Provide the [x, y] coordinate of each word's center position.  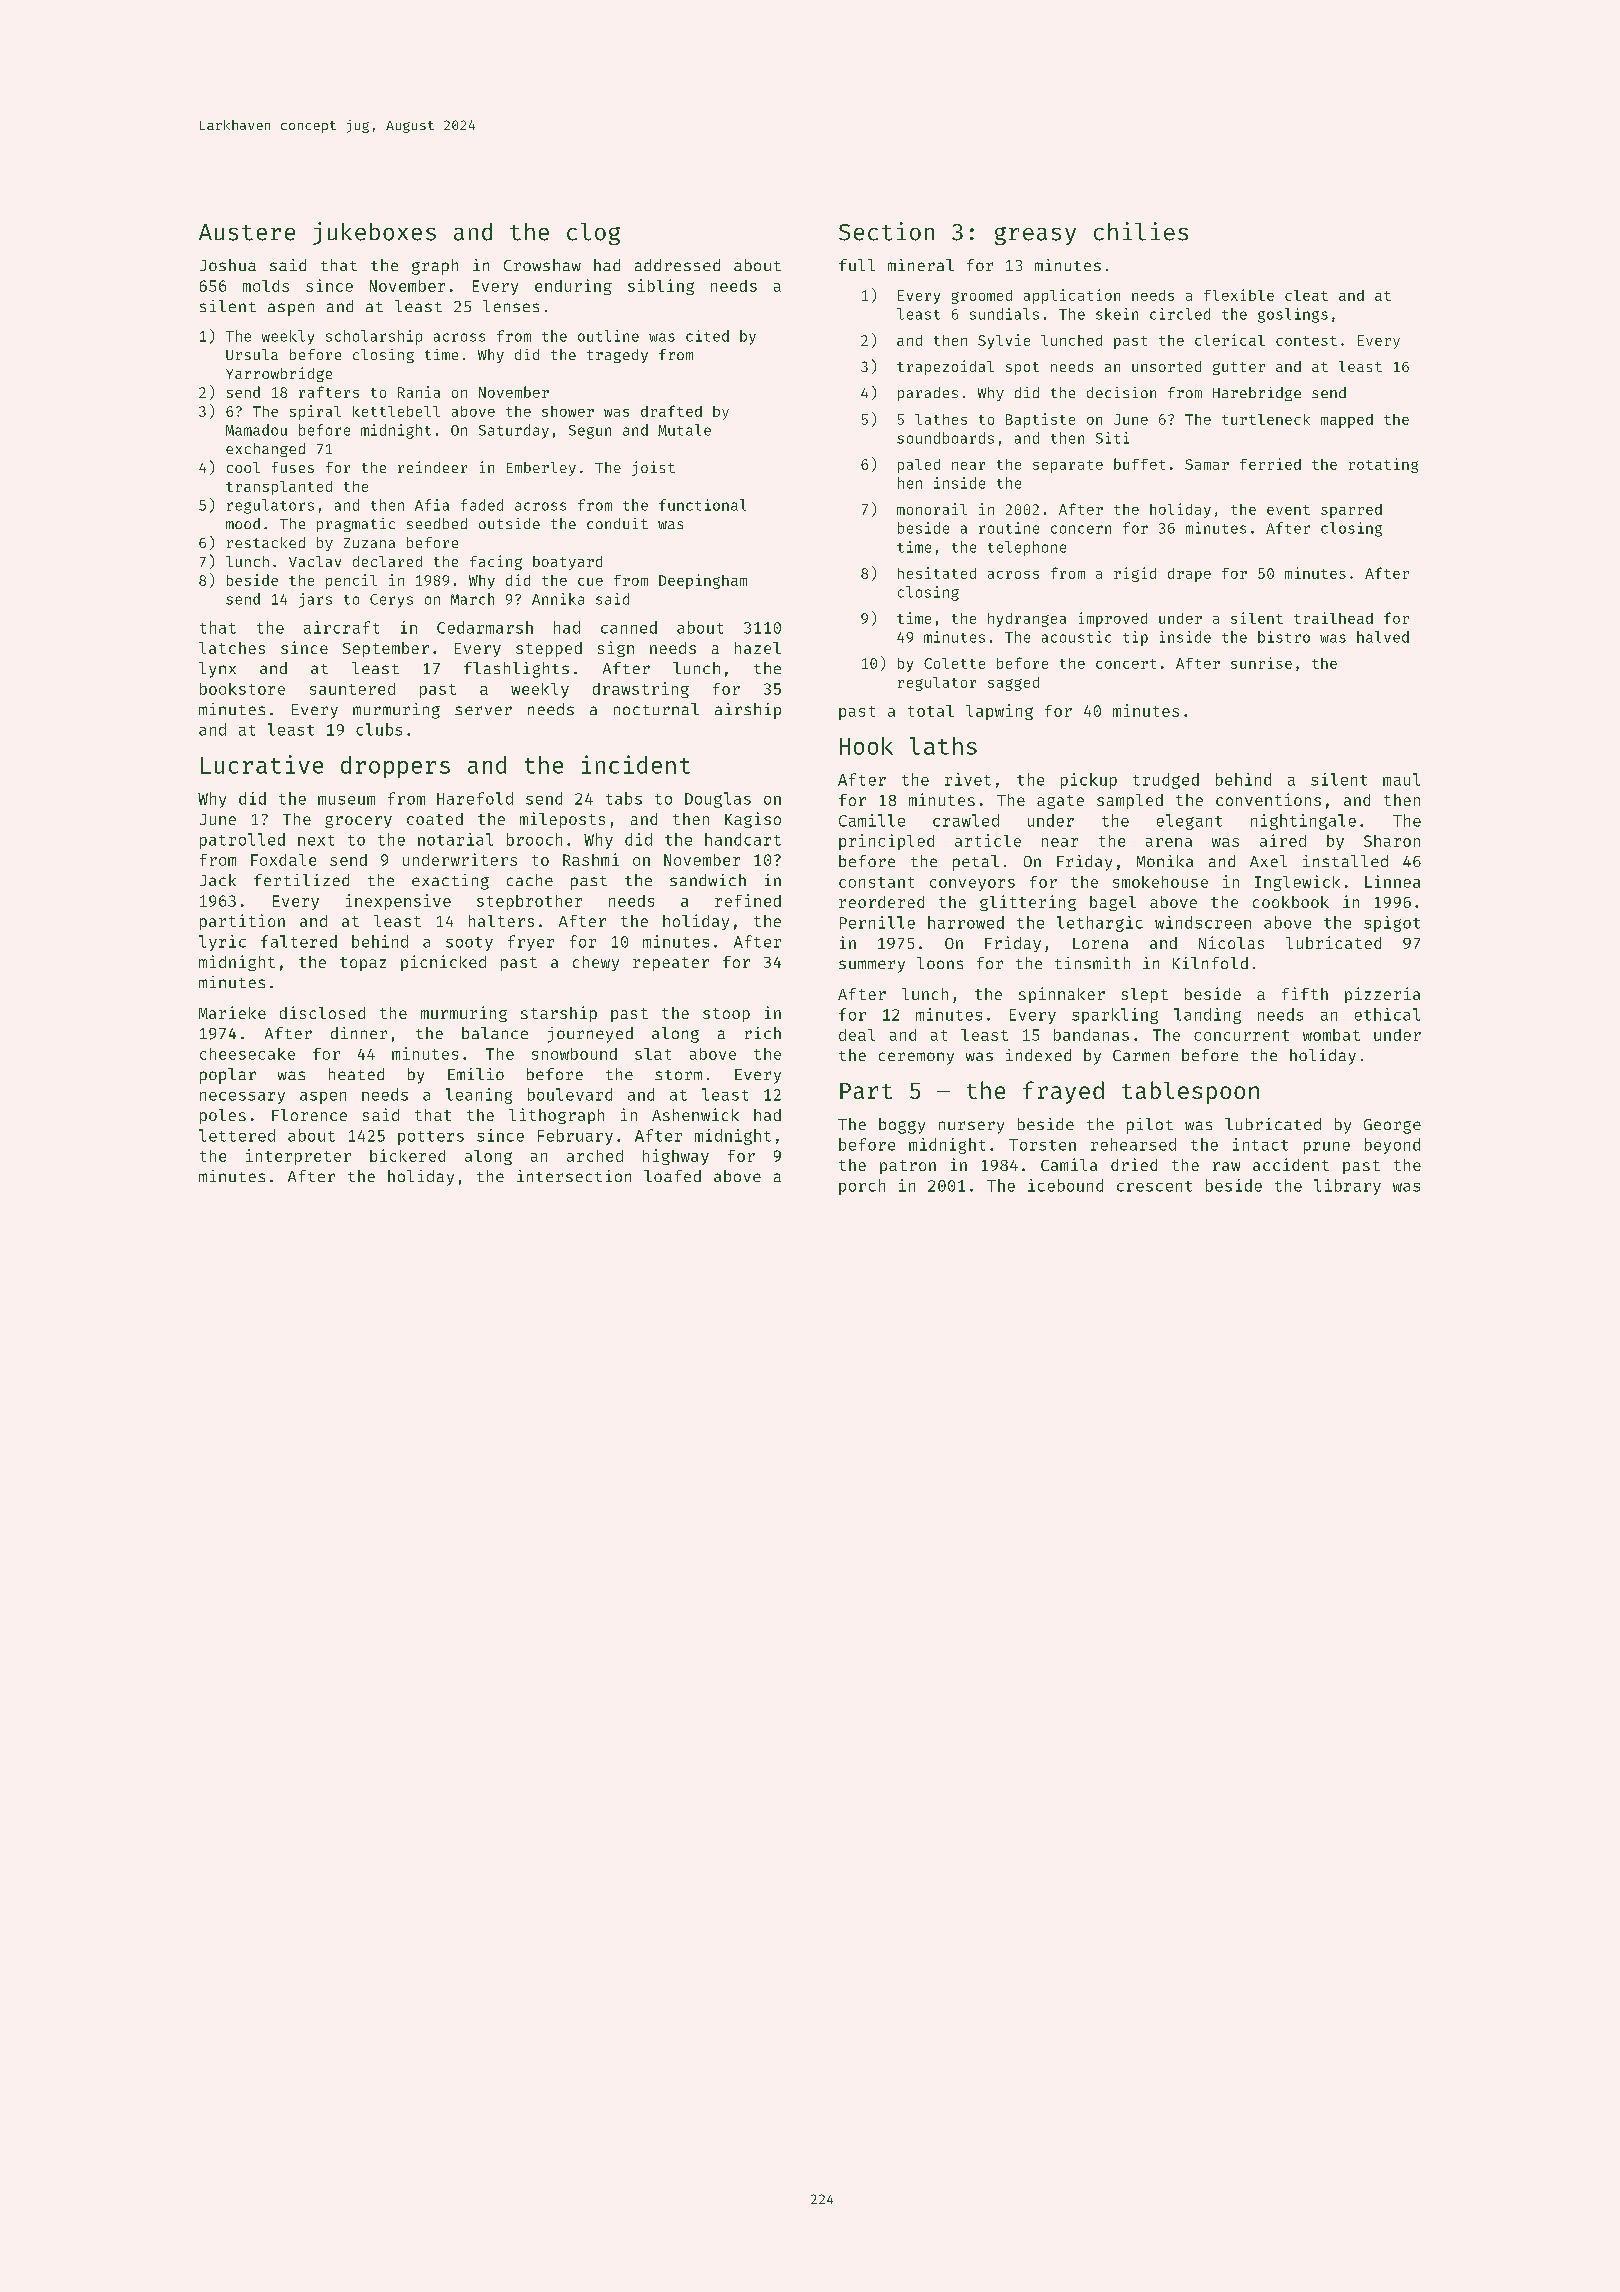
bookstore [242, 689]
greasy [1035, 236]
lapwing [999, 712]
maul [1401, 779]
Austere [247, 232]
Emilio [476, 1074]
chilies [1141, 231]
